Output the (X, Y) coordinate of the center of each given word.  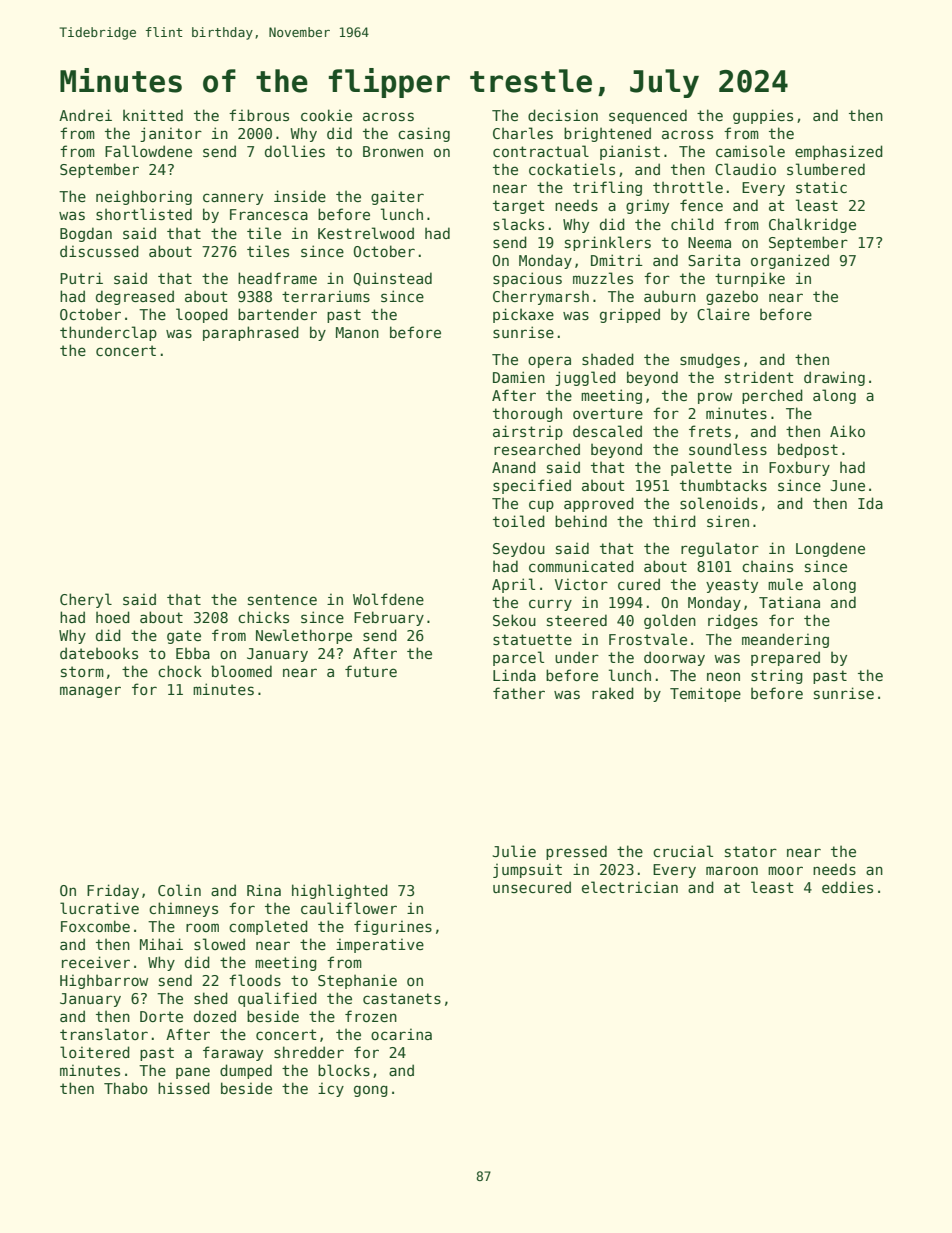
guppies (763, 116)
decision (563, 115)
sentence (282, 599)
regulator (720, 549)
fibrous (259, 115)
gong (371, 1091)
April (513, 585)
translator (104, 1034)
